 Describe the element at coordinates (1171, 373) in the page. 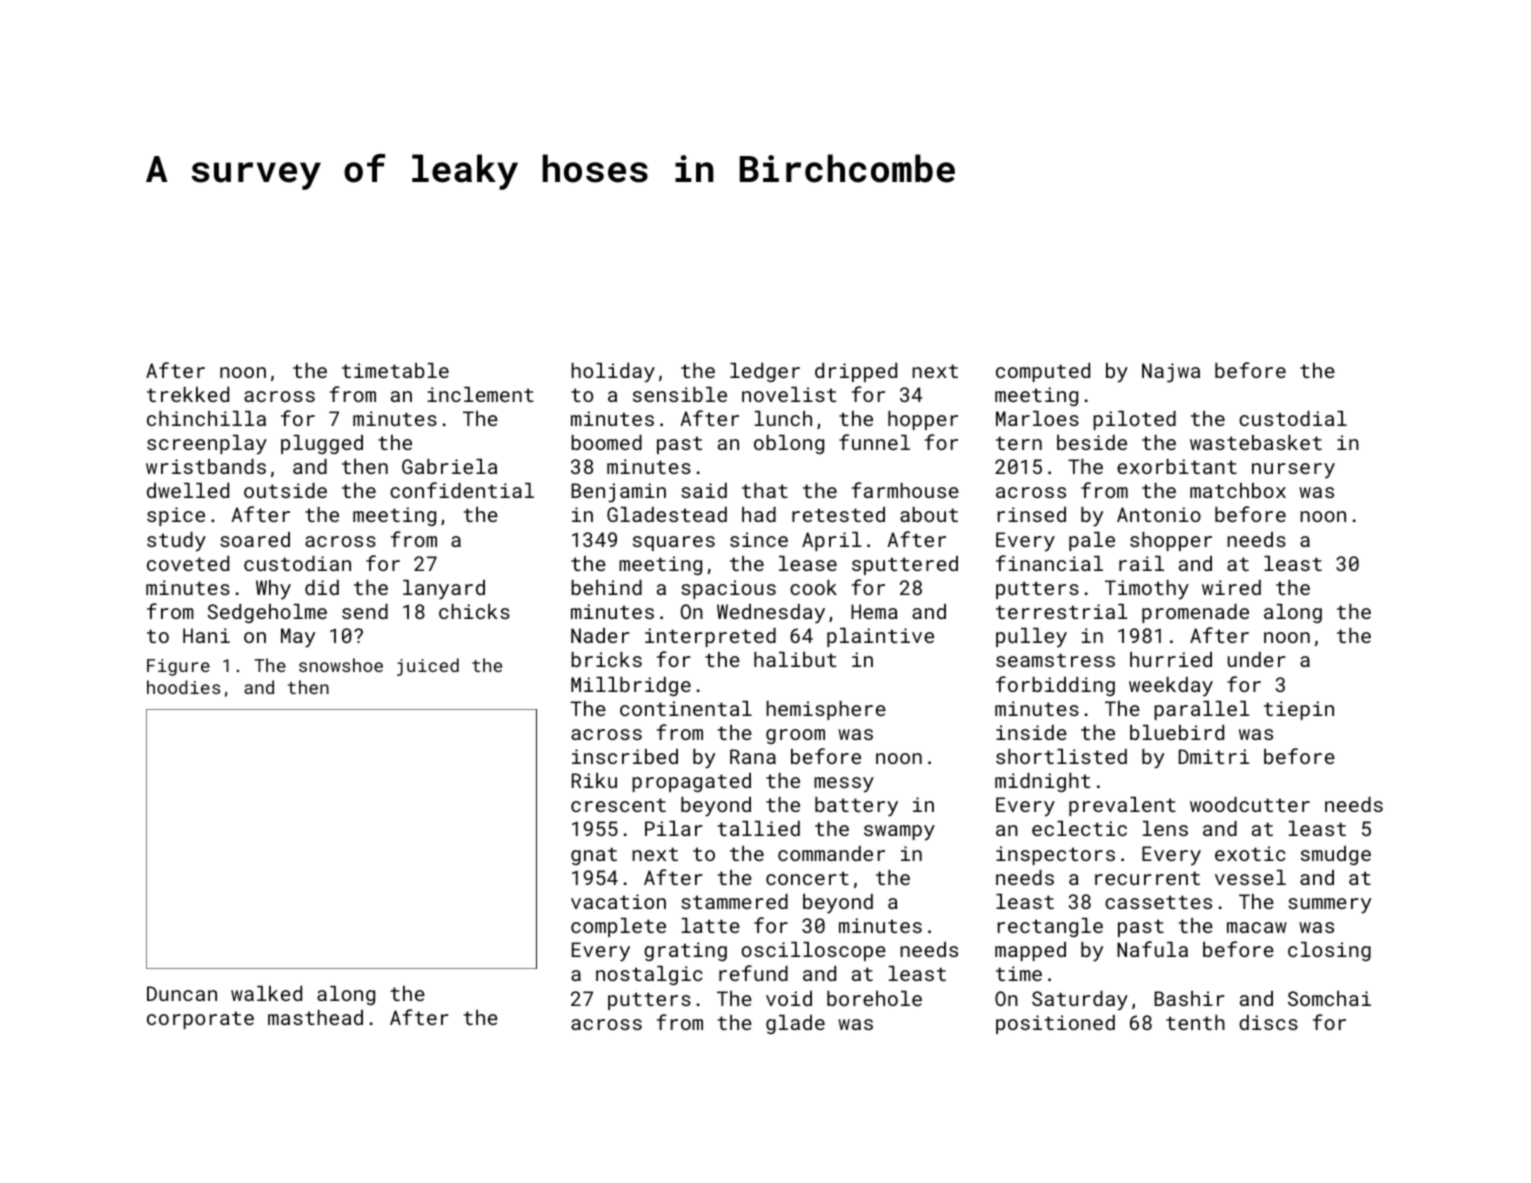

I see `Najwa` at that location.
